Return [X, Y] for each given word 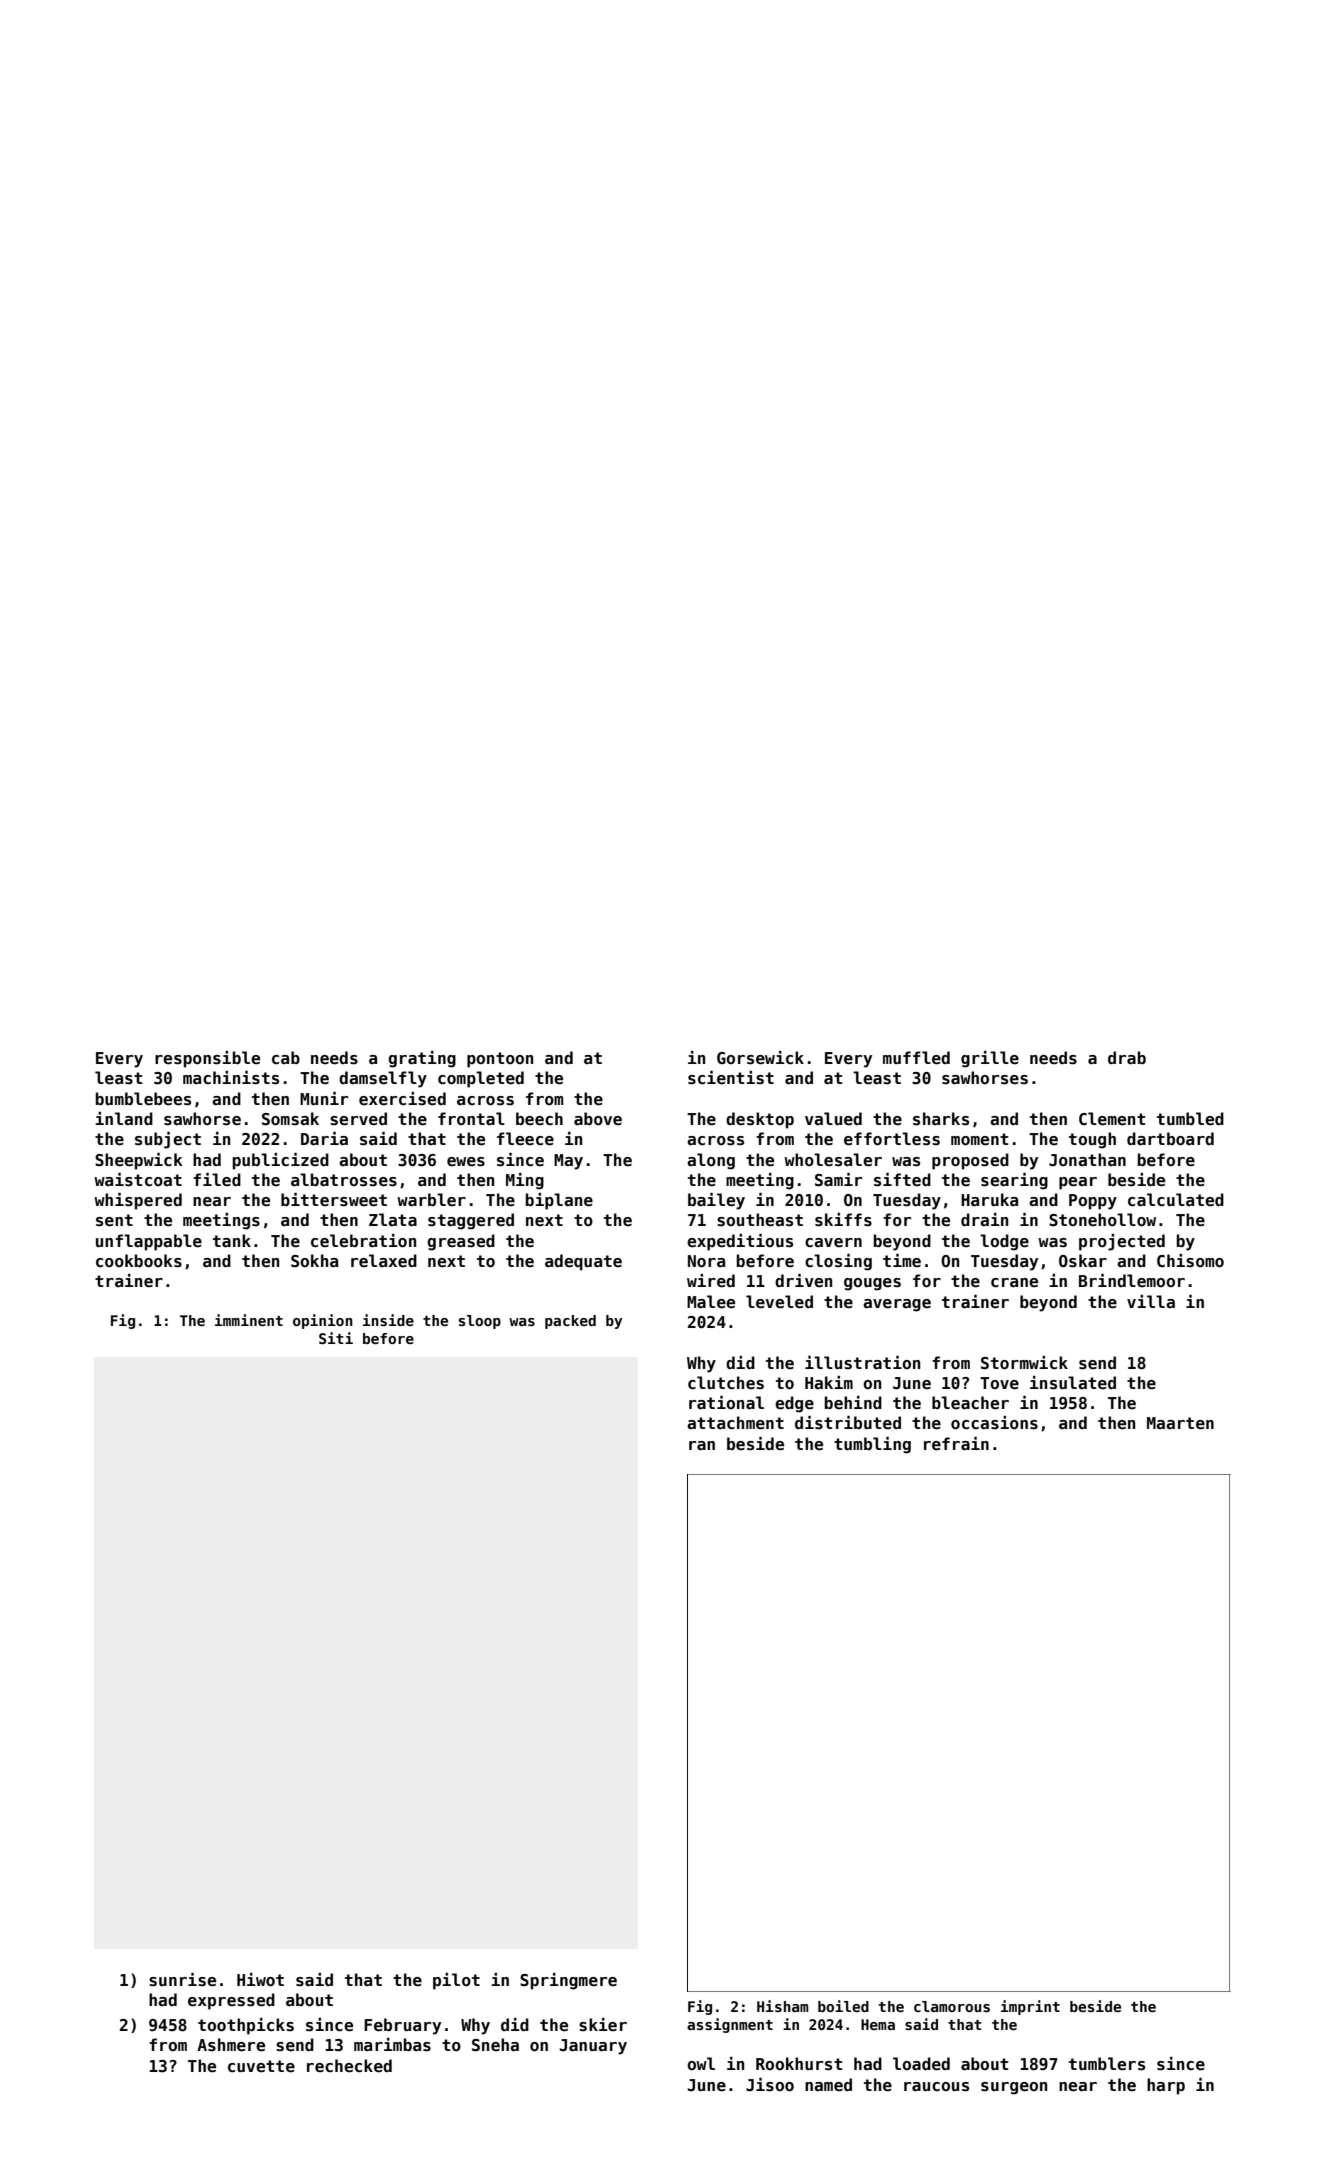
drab [1127, 1058]
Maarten [1180, 1423]
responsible [207, 1059]
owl [701, 2063]
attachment [735, 1423]
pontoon [500, 1060]
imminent [249, 1320]
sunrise [182, 1980]
